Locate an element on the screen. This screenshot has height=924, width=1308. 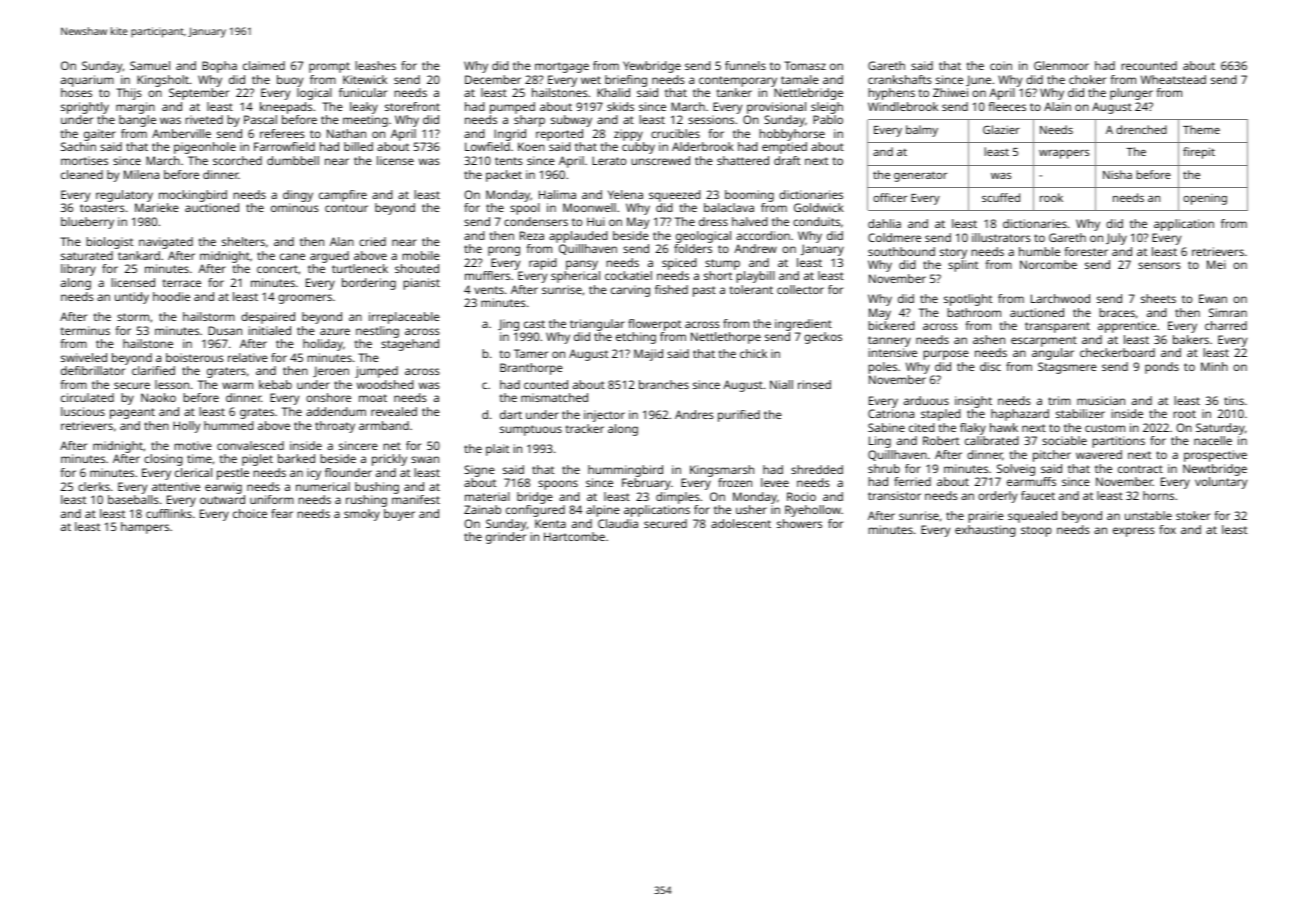
Sachin is located at coordinates (78, 146).
